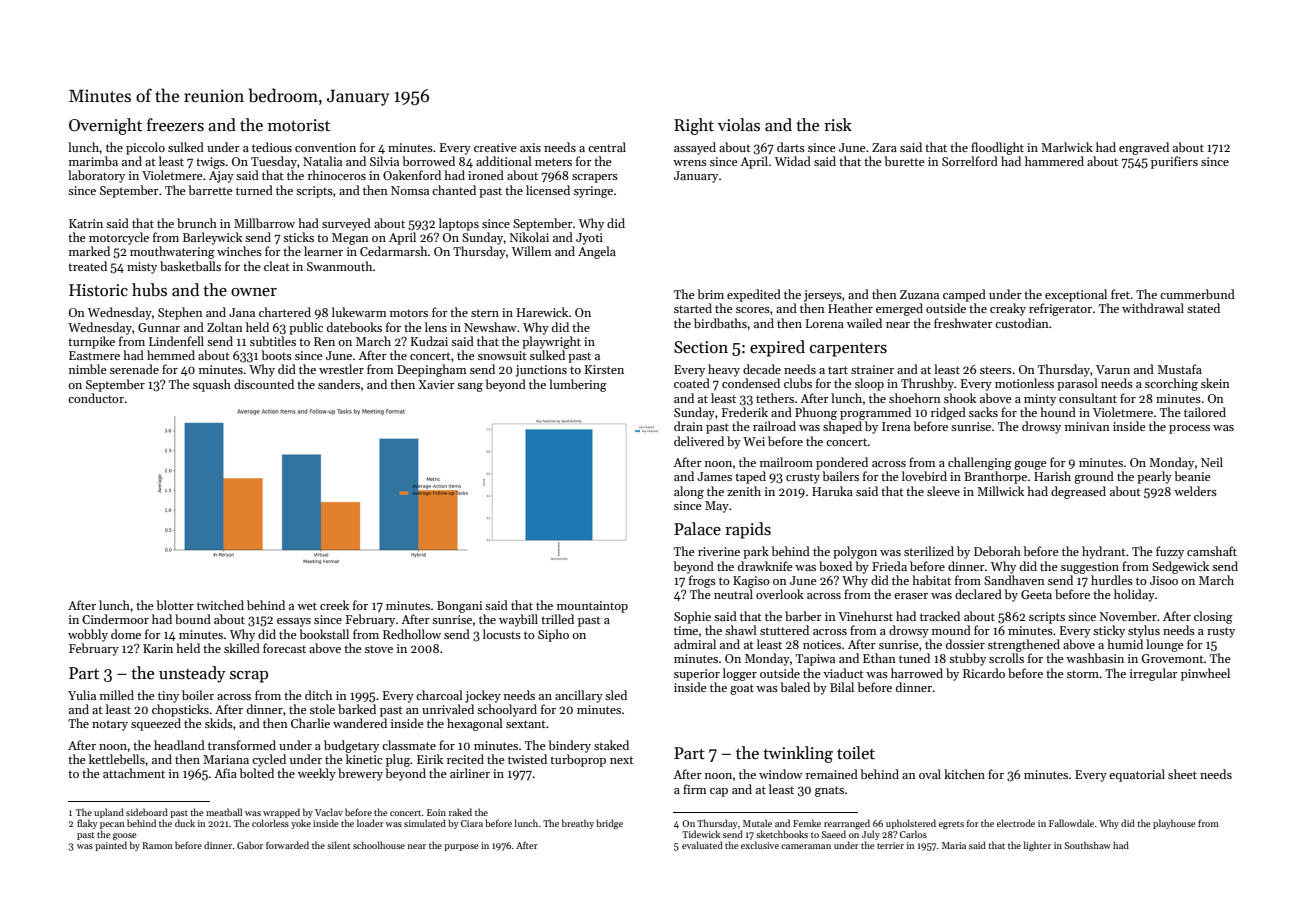  Describe the element at coordinates (281, 813) in the screenshot. I see `wrapped` at that location.
